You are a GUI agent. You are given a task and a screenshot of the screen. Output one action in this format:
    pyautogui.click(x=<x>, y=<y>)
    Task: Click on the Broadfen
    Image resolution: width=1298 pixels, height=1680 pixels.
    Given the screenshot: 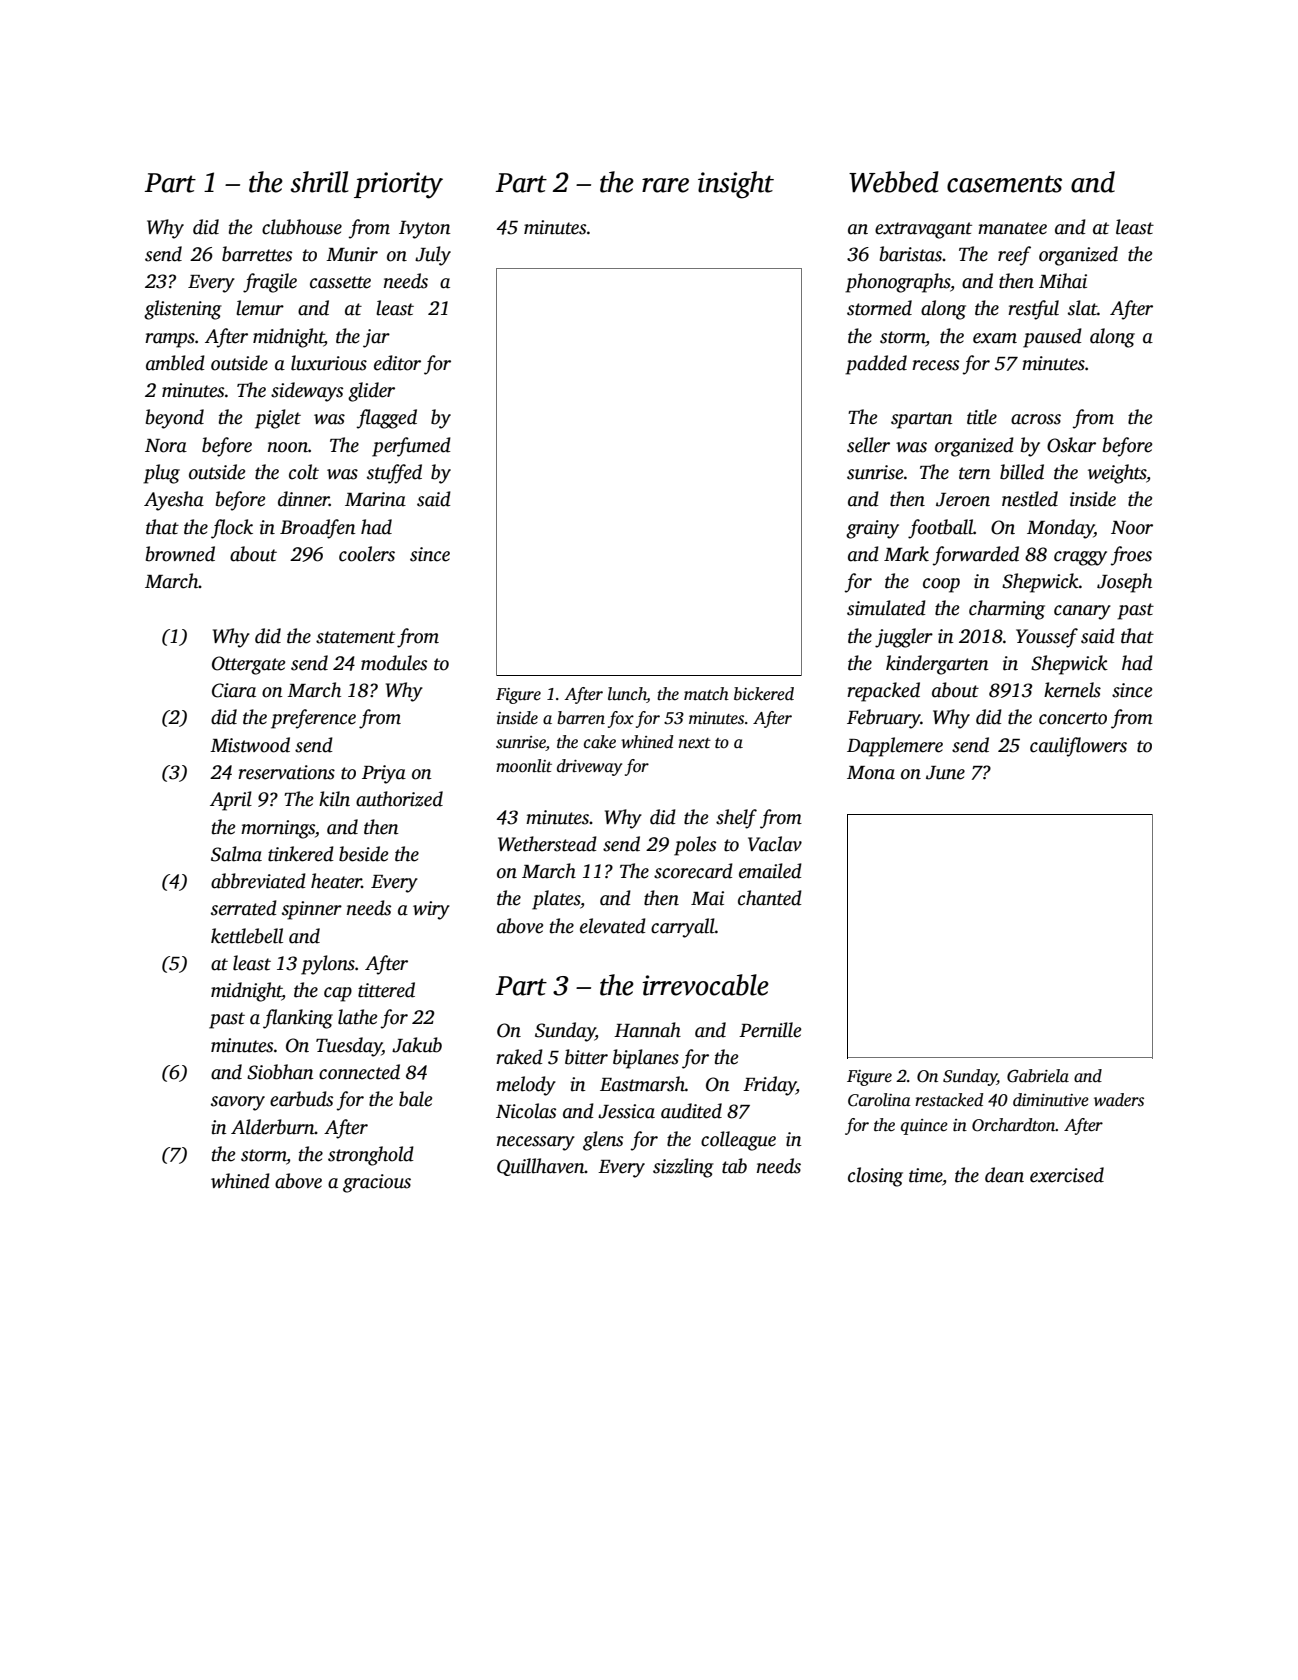 What is the action you would take?
    pyautogui.click(x=318, y=529)
